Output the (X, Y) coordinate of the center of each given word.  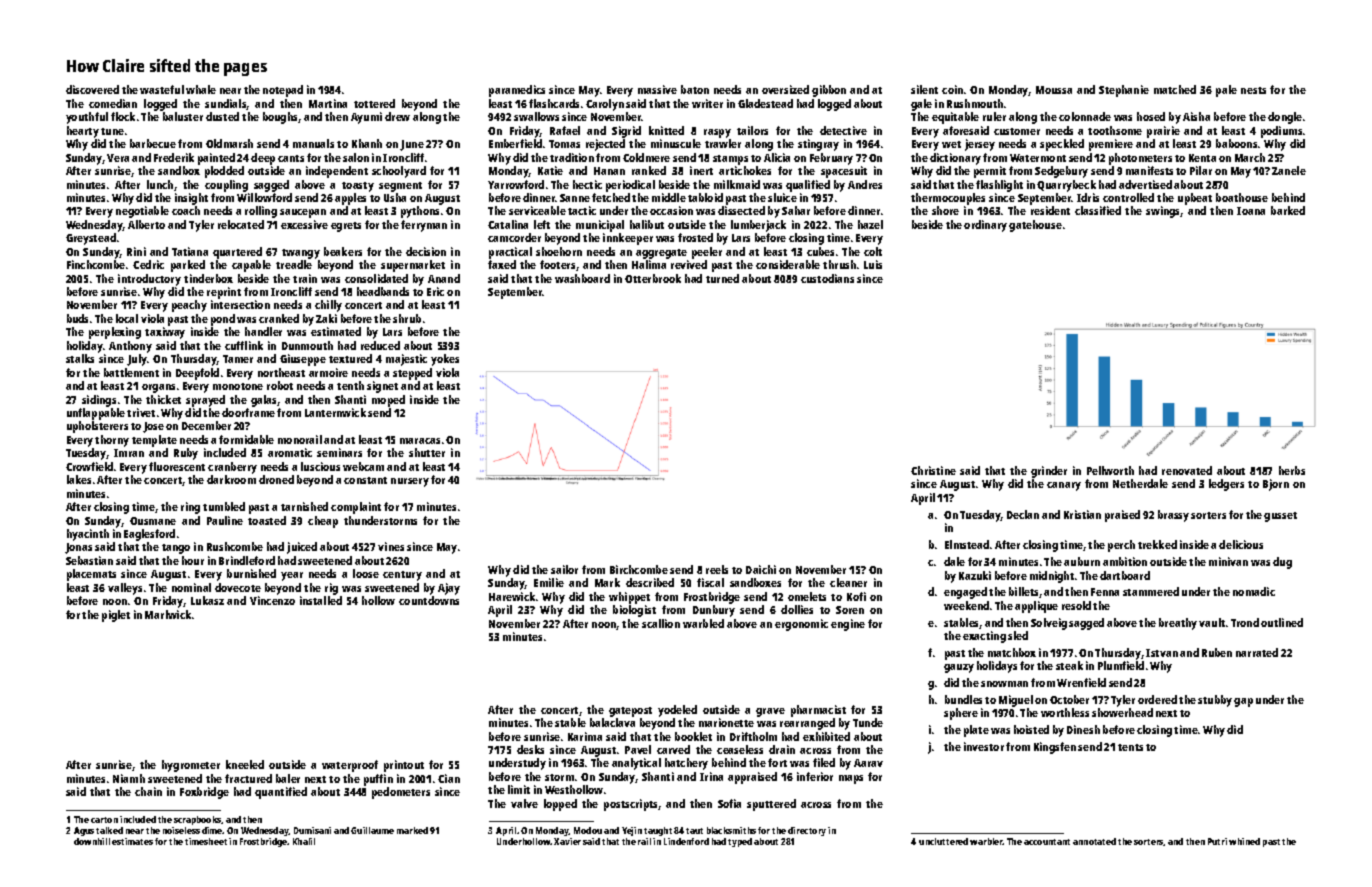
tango (176, 549)
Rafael (565, 130)
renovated (1187, 470)
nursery (410, 482)
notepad (283, 91)
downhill (92, 841)
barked (1288, 210)
